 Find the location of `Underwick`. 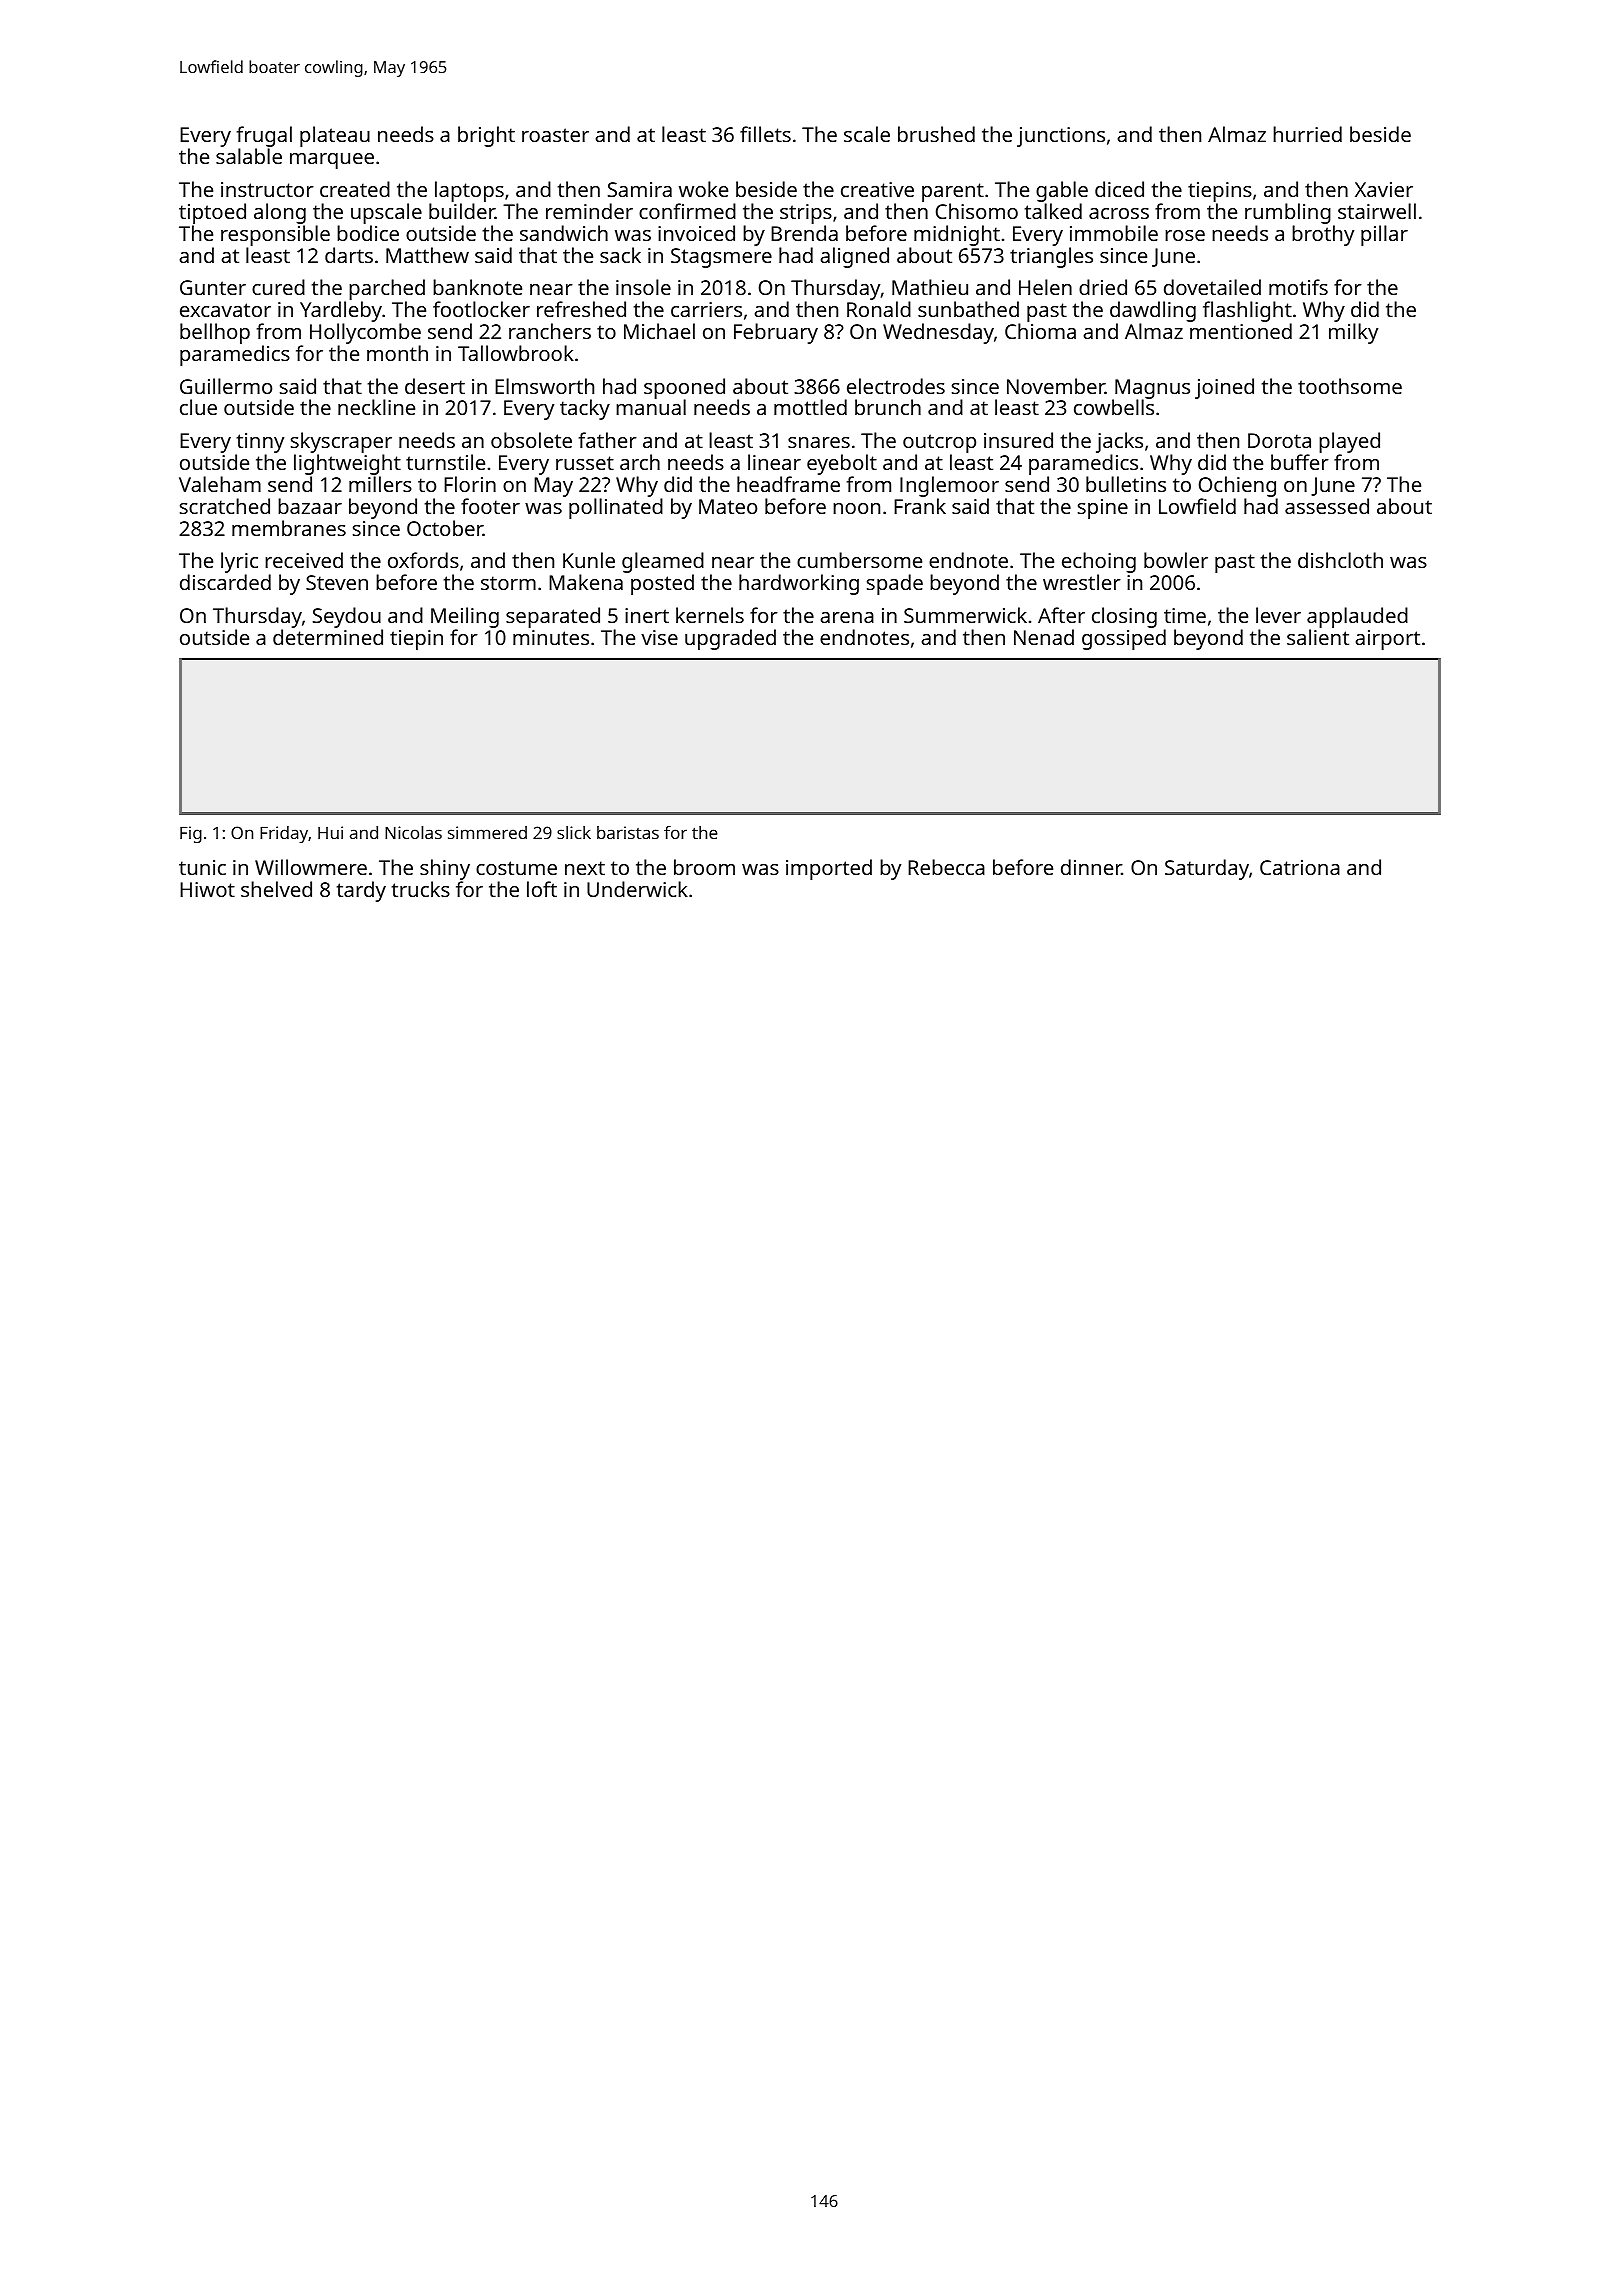

Underwick is located at coordinates (637, 889).
